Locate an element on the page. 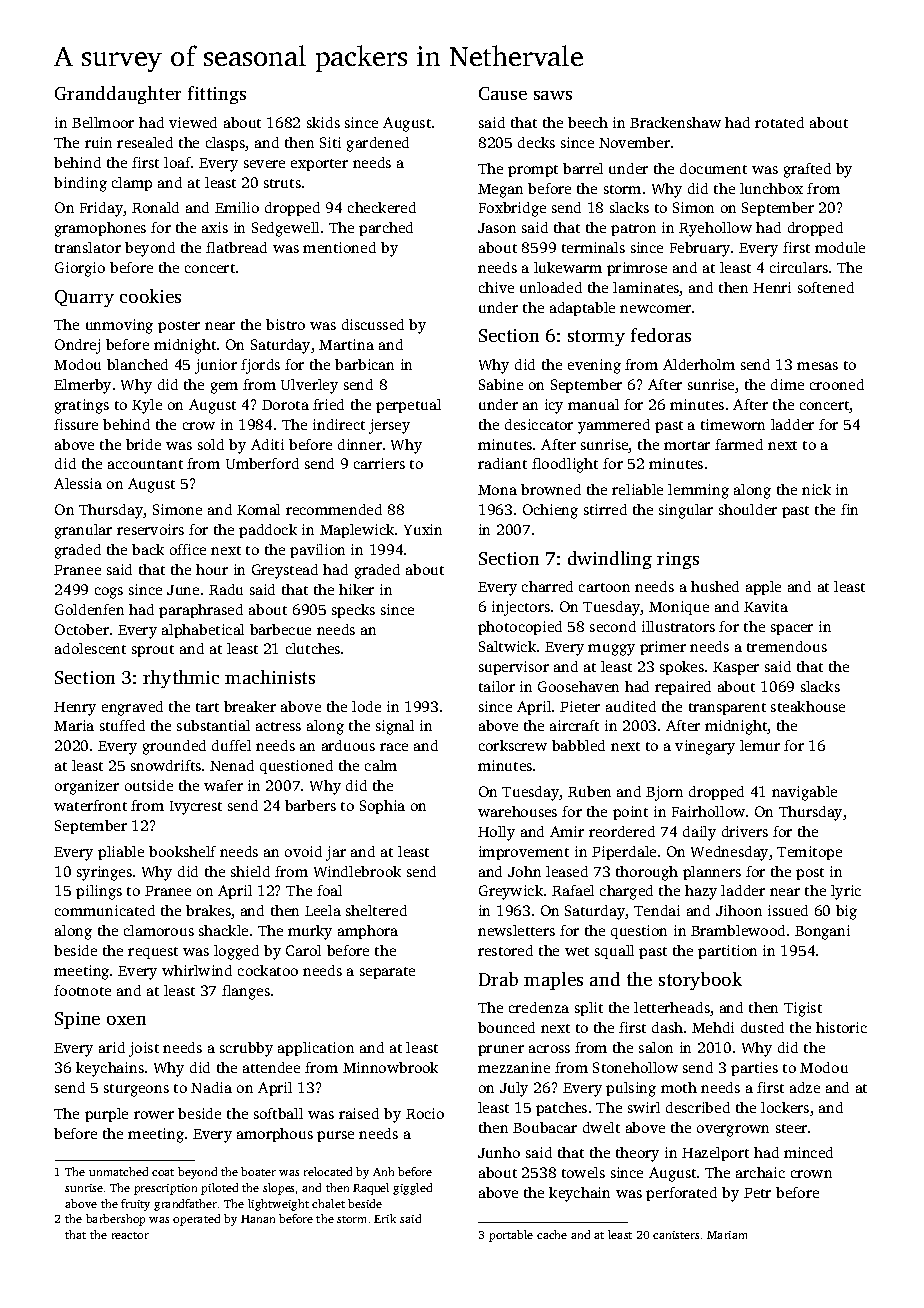 This document has height=1308, width=924. fin is located at coordinates (849, 509).
